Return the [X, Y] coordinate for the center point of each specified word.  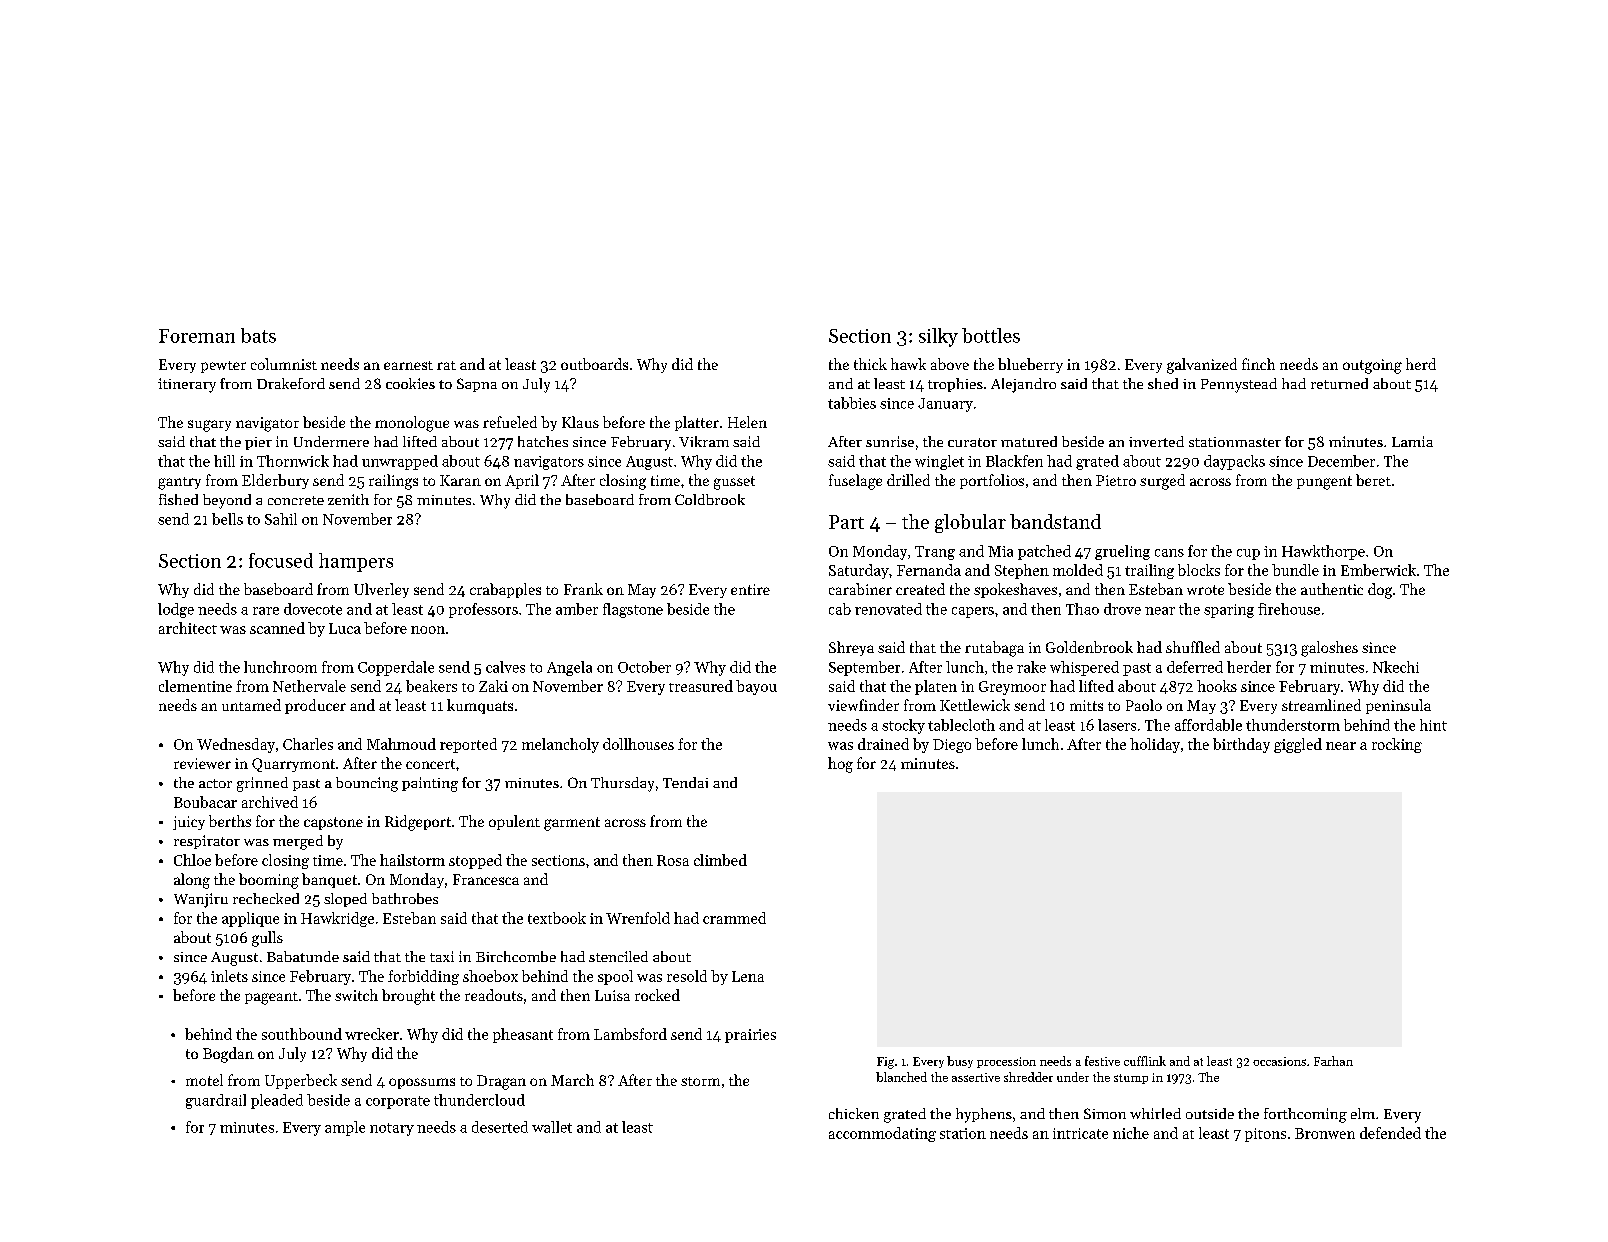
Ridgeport [418, 823]
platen [936, 687]
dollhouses [638, 744]
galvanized [1202, 366]
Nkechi [1396, 667]
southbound [302, 1034]
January [945, 405]
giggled [1298, 745]
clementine [195, 686]
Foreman [197, 336]
